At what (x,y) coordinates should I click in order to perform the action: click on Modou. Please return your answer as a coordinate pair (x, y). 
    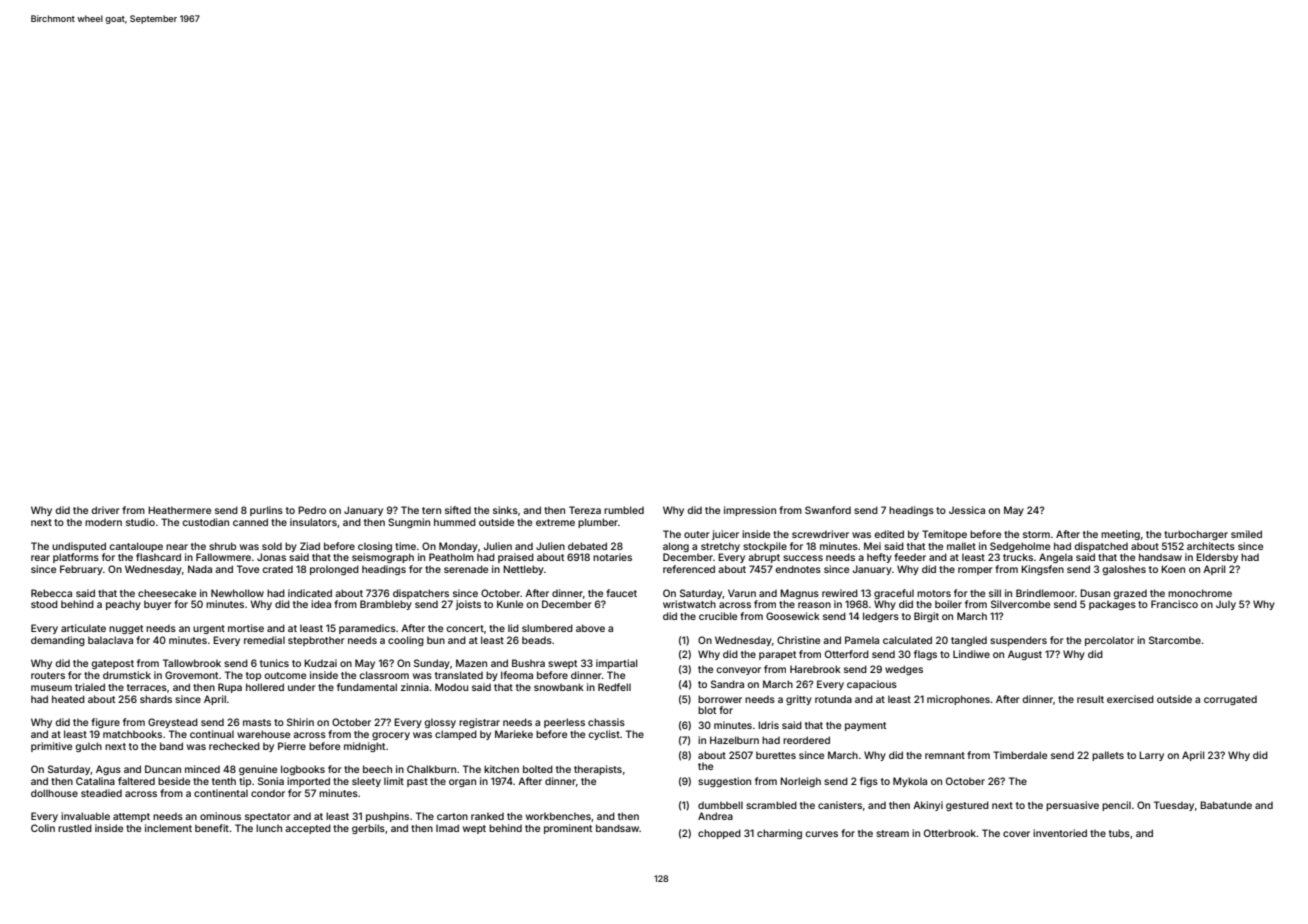
    Looking at the image, I should click on (451, 687).
